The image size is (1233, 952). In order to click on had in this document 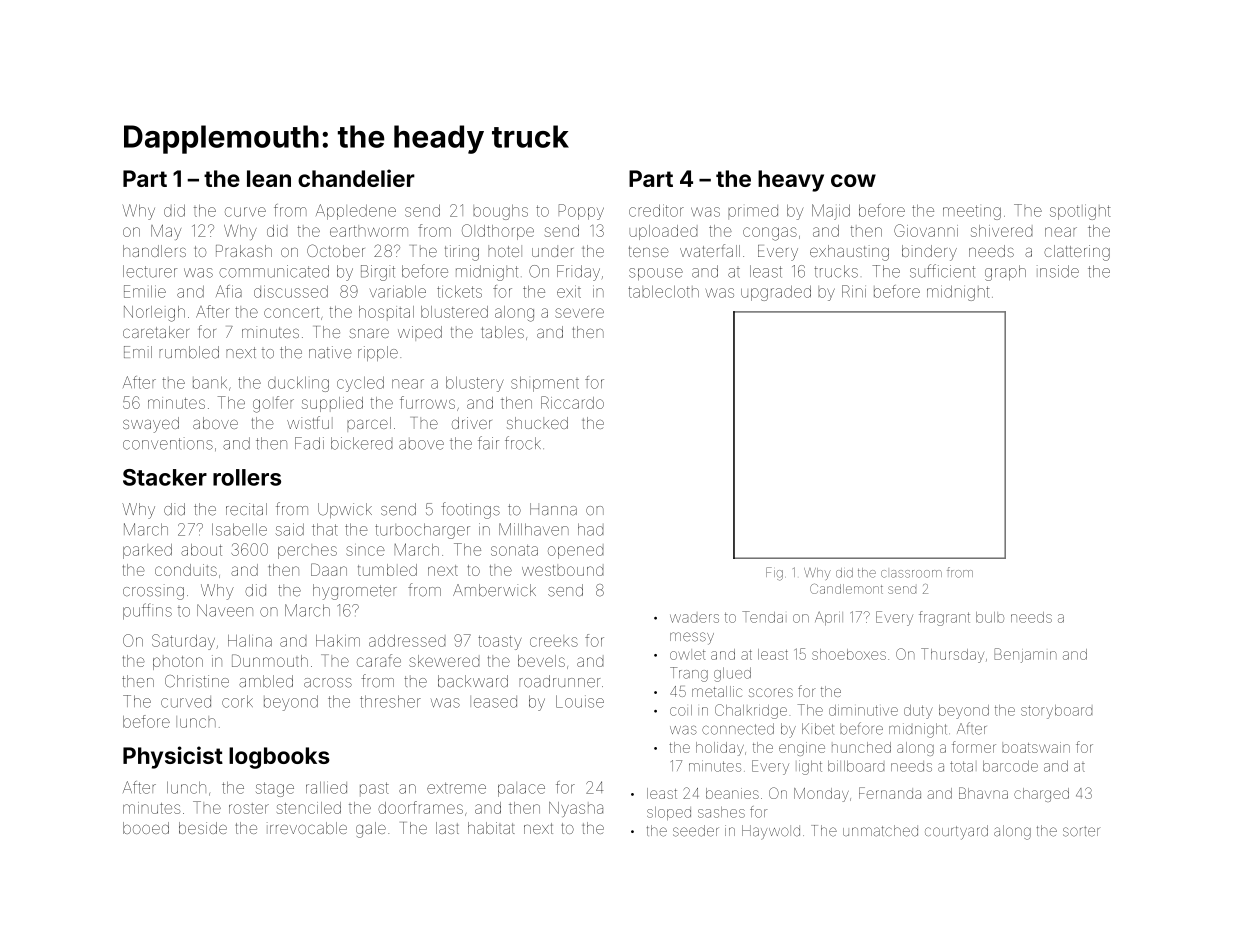, I will do `click(590, 529)`.
